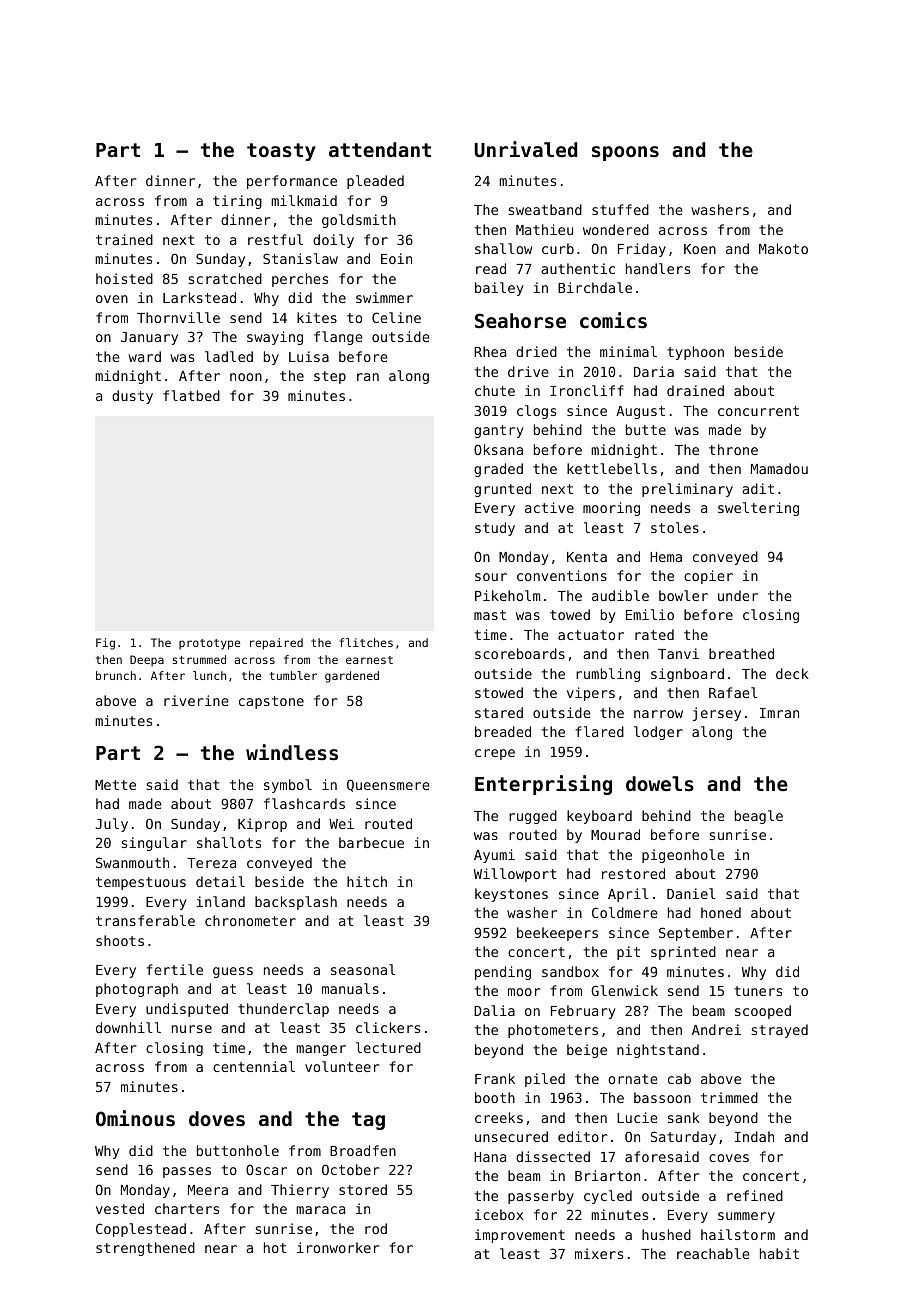  I want to click on August, so click(640, 412).
